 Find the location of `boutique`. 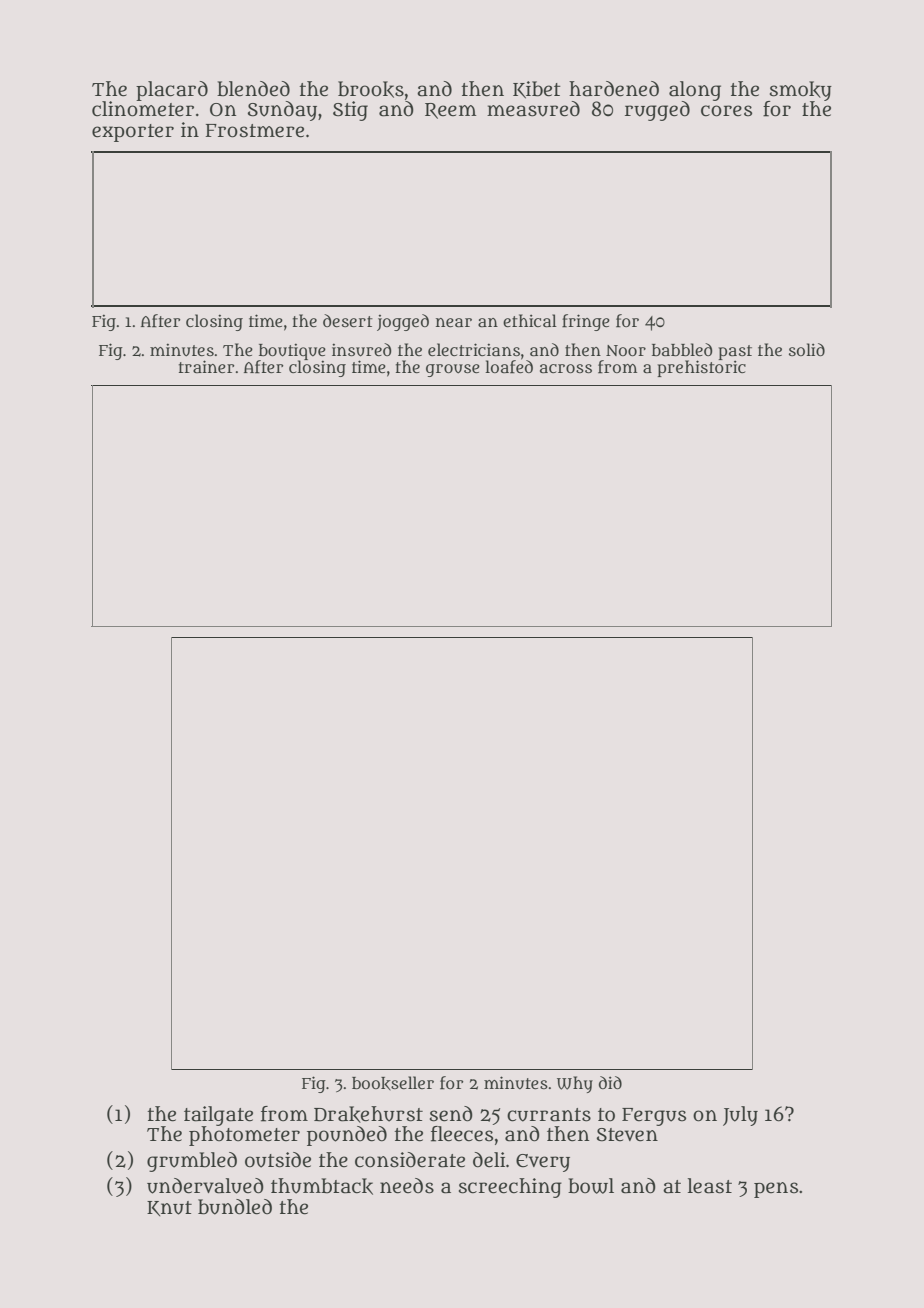

boutique is located at coordinates (292, 351).
